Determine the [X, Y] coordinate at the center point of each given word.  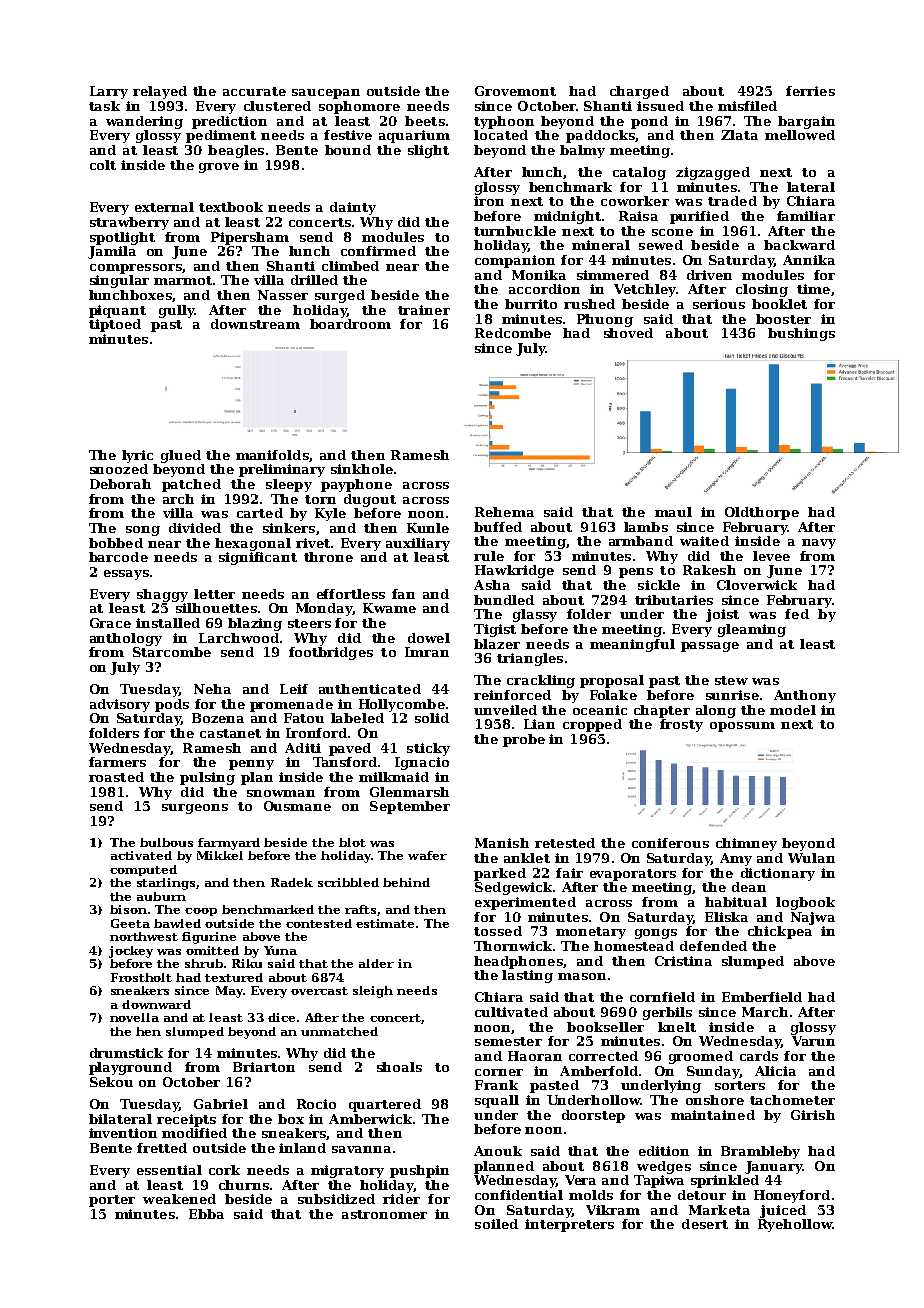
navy [819, 544]
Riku [247, 963]
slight [428, 151]
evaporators [633, 875]
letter [214, 594]
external [164, 207]
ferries [810, 91]
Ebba [206, 1214]
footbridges [331, 653]
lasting [527, 976]
